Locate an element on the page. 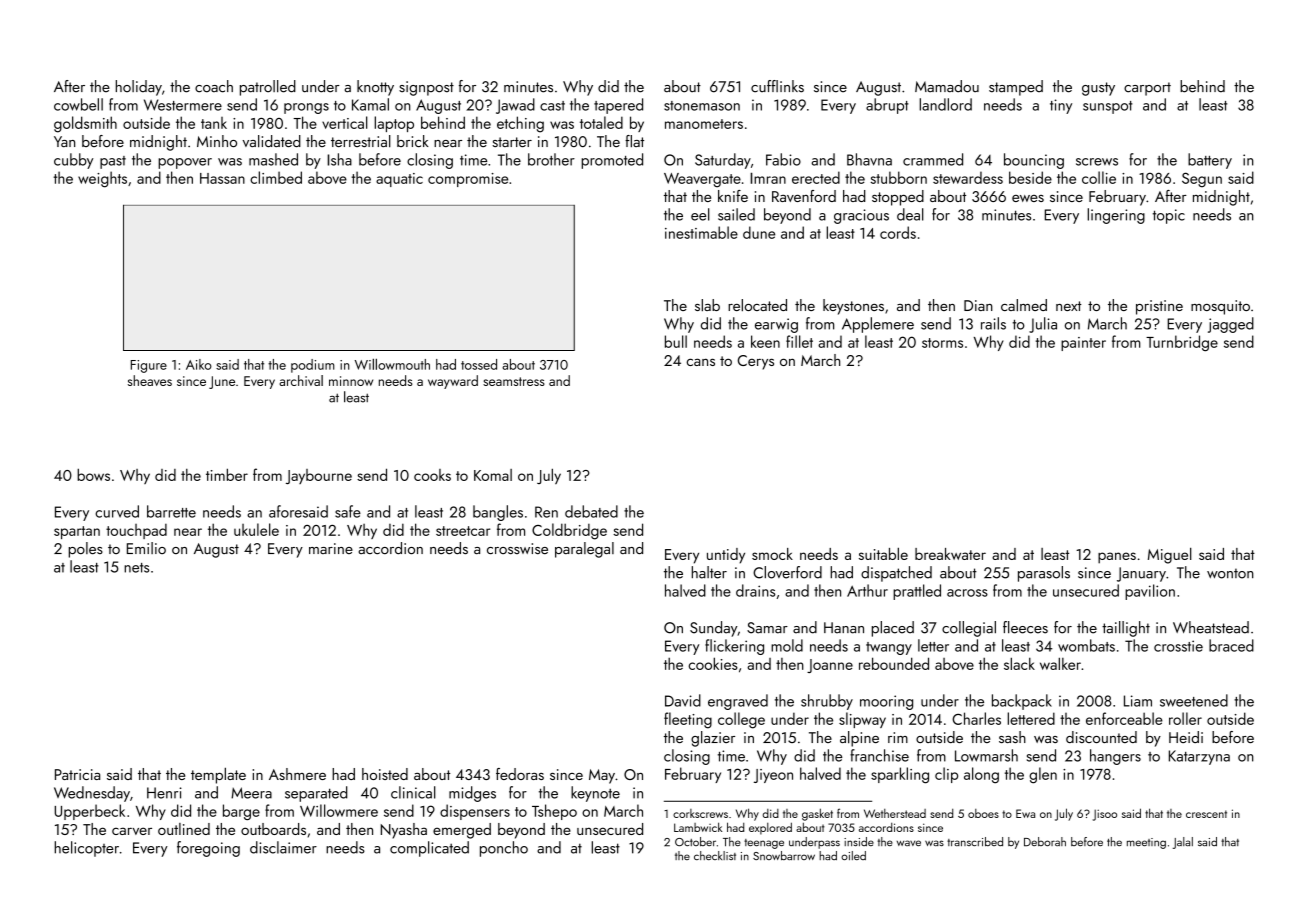  Segun is located at coordinates (1202, 180).
